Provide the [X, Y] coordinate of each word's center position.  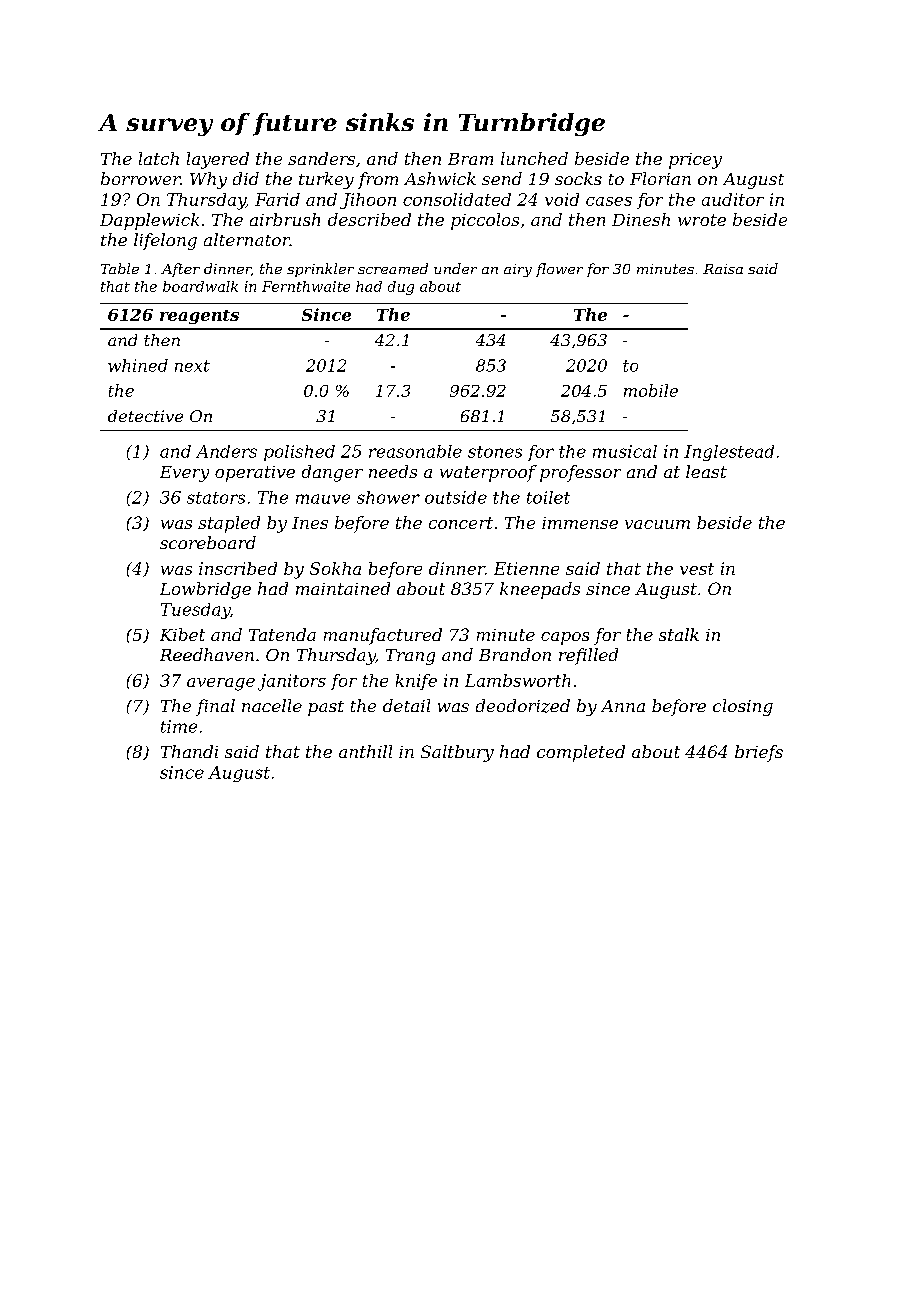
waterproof [488, 473]
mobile [651, 390]
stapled [229, 524]
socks [578, 178]
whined [138, 365]
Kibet [182, 634]
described [369, 219]
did [246, 178]
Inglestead [729, 453]
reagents [199, 317]
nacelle [272, 705]
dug [401, 288]
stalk [679, 634]
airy [518, 270]
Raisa [723, 269]
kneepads [540, 590]
